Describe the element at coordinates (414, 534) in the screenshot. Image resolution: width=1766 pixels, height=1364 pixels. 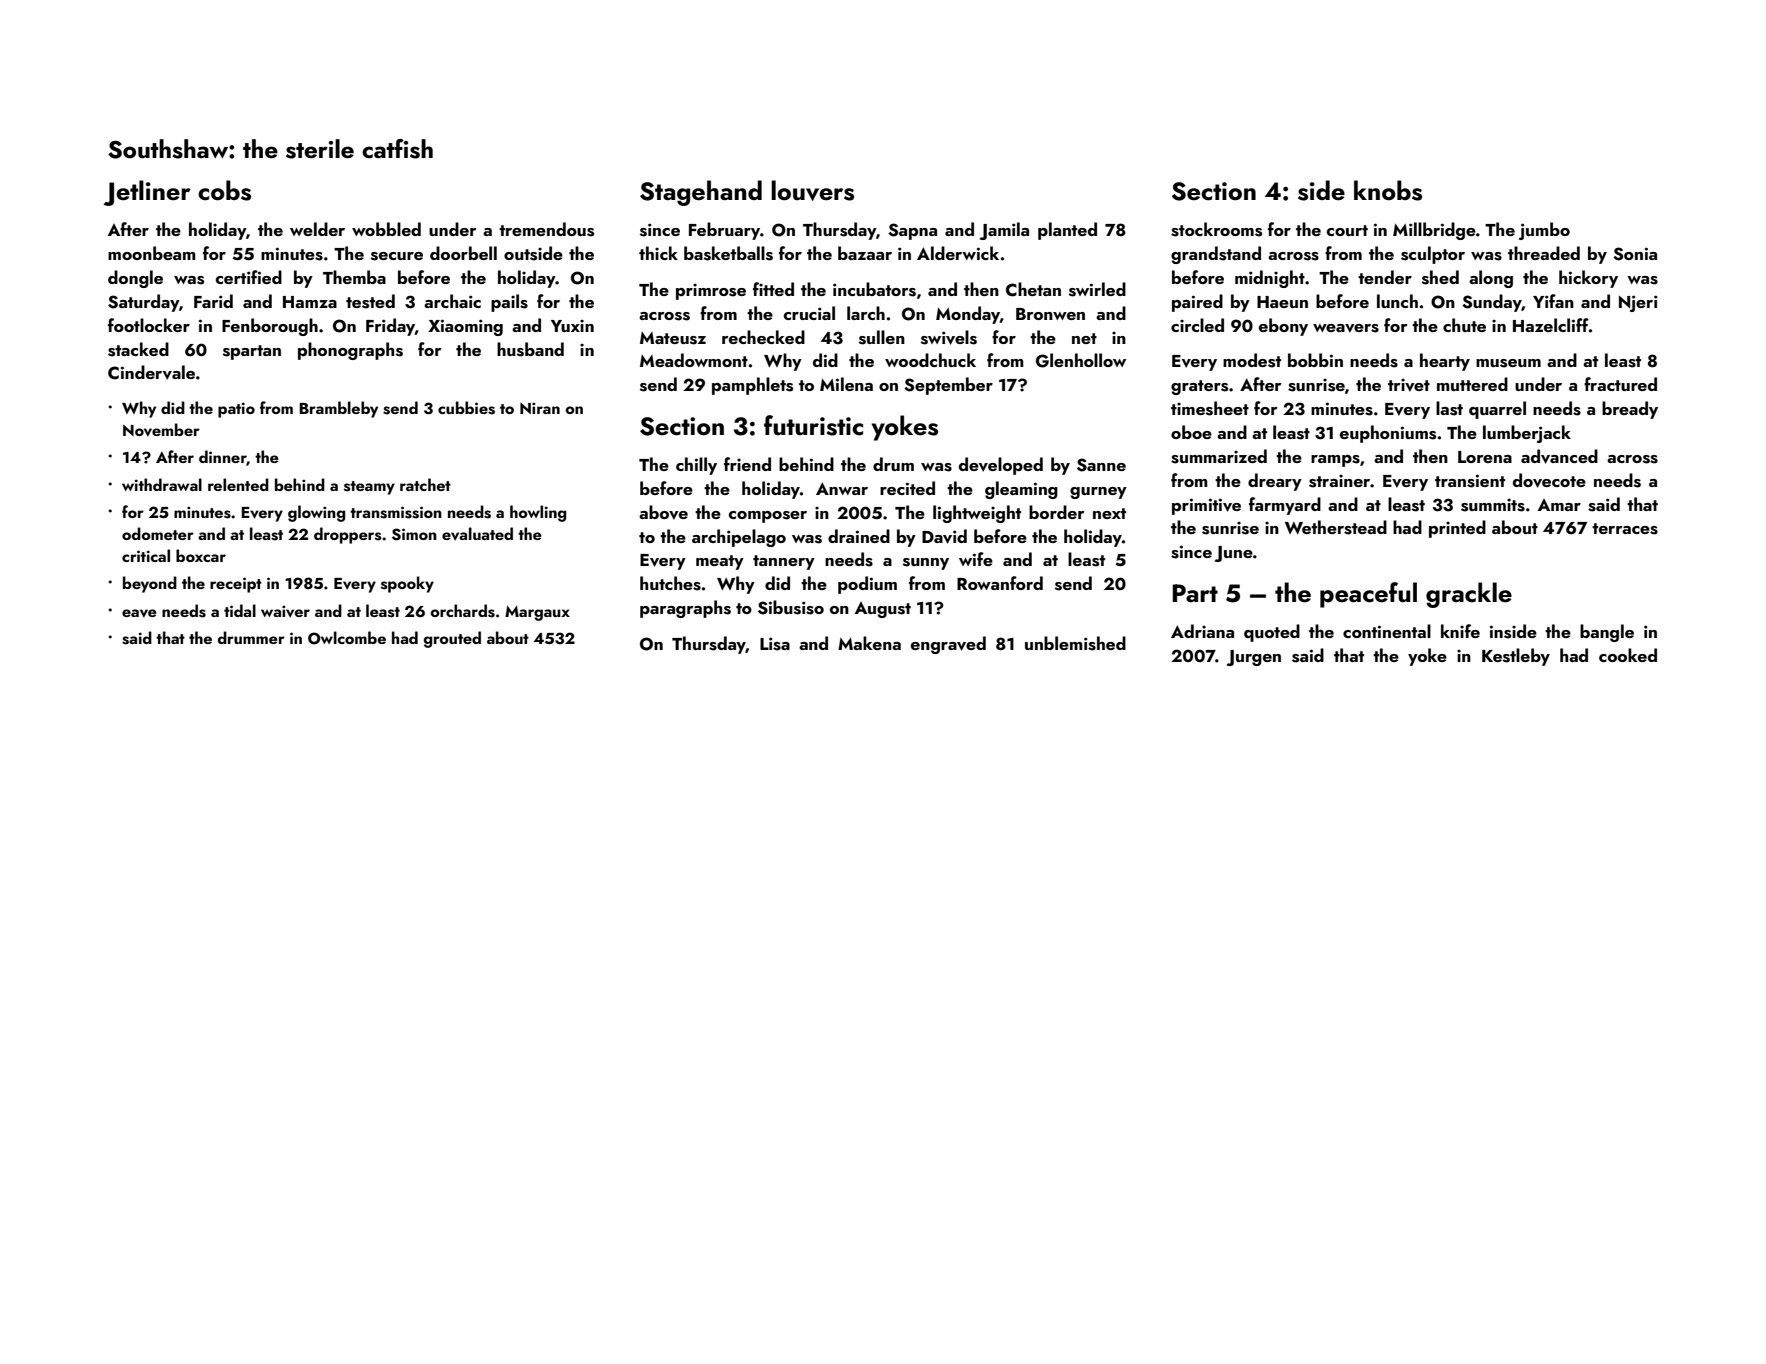
I see `Simon` at that location.
